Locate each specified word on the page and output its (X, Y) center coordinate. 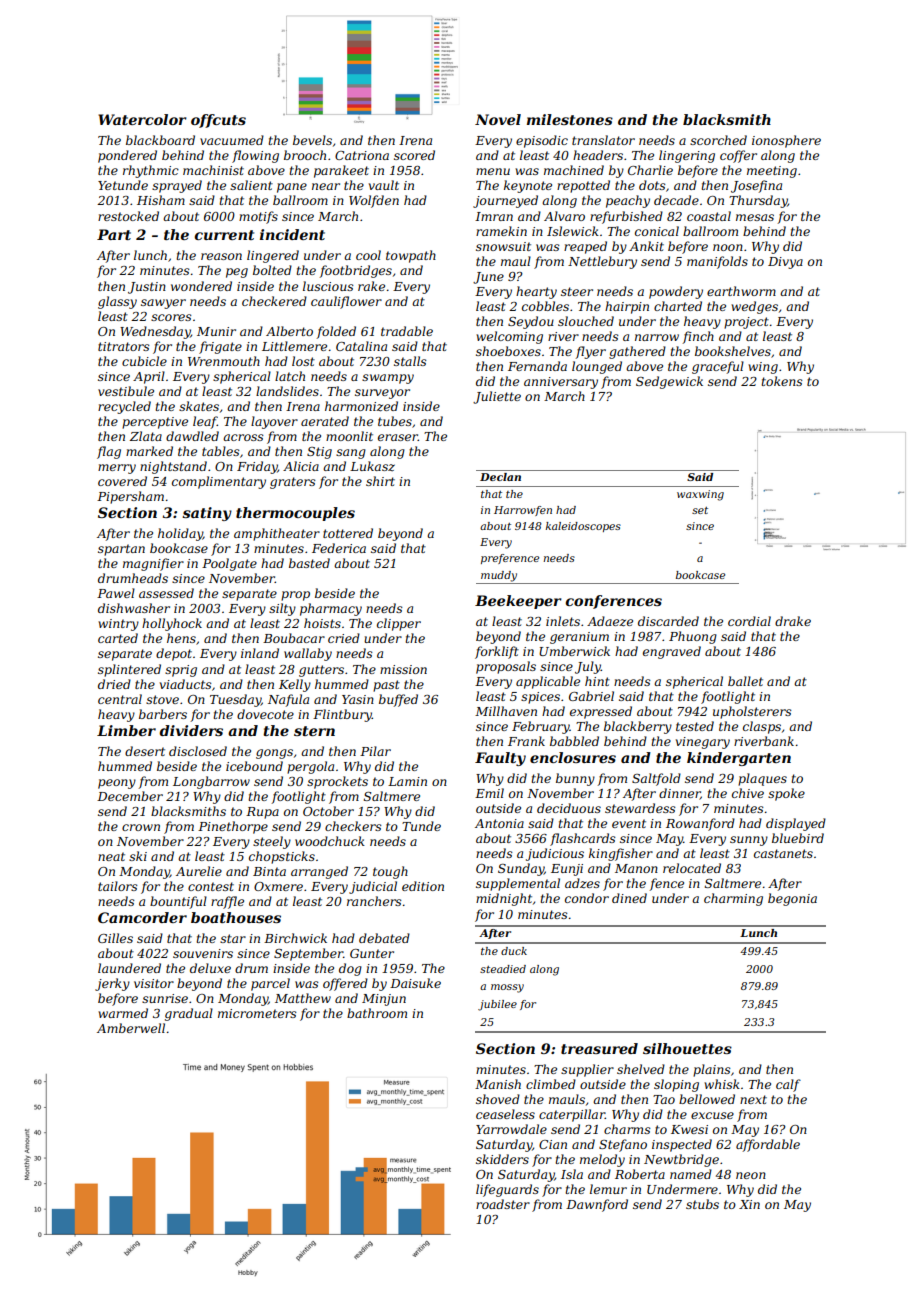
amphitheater (277, 534)
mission (403, 669)
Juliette (497, 397)
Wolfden (374, 201)
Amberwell (131, 1028)
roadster (503, 1204)
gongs (274, 754)
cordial (749, 621)
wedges (754, 307)
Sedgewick (669, 382)
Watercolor (142, 119)
